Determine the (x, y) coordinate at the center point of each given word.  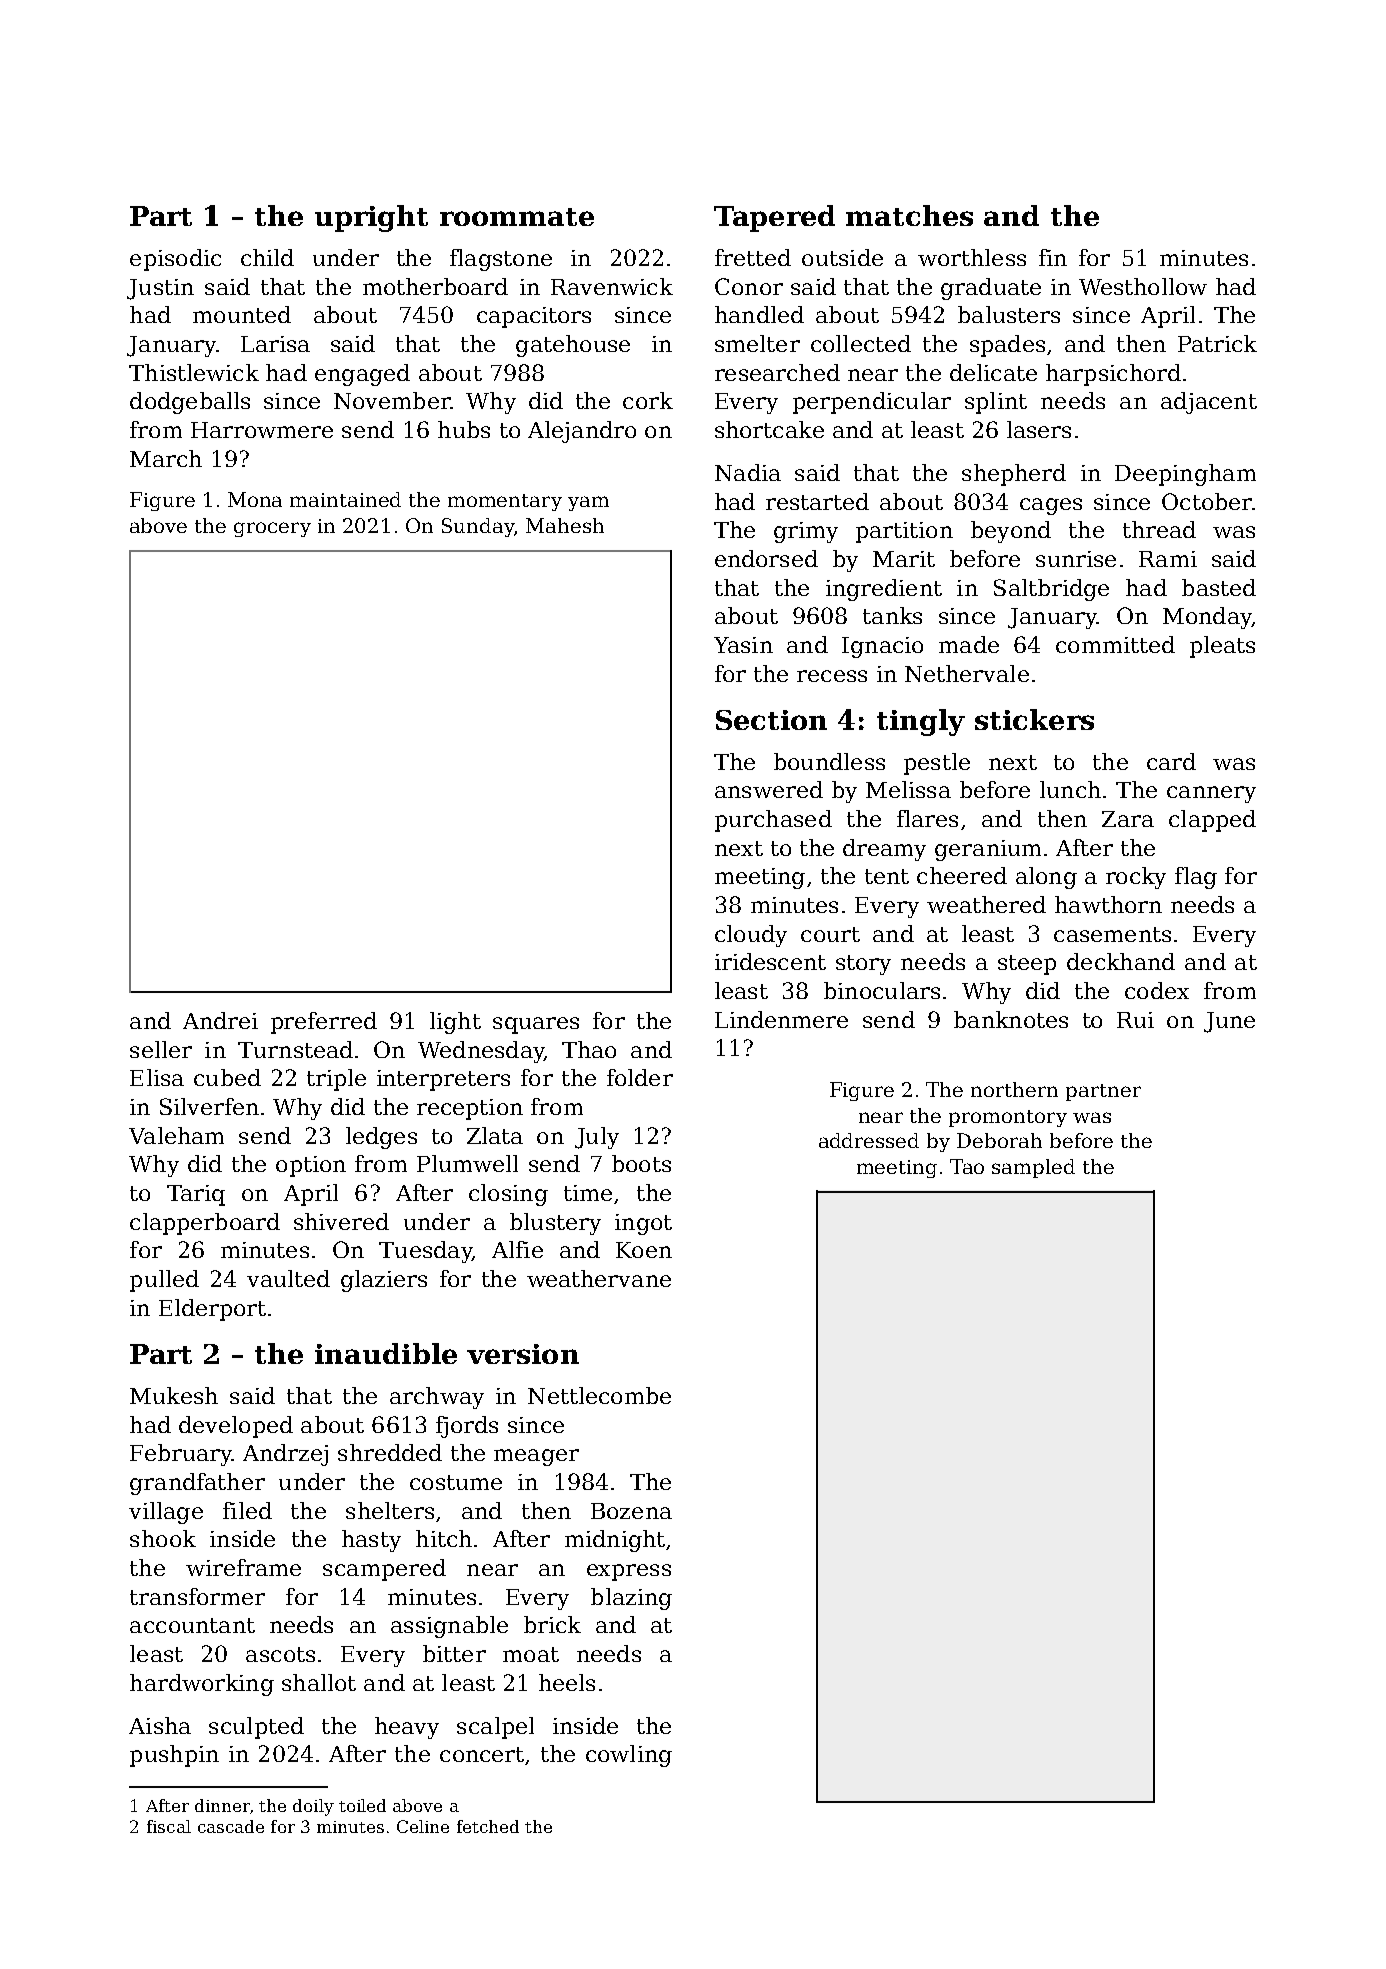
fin (1053, 257)
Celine (423, 1826)
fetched (488, 1826)
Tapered (774, 218)
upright (371, 218)
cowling (629, 1756)
